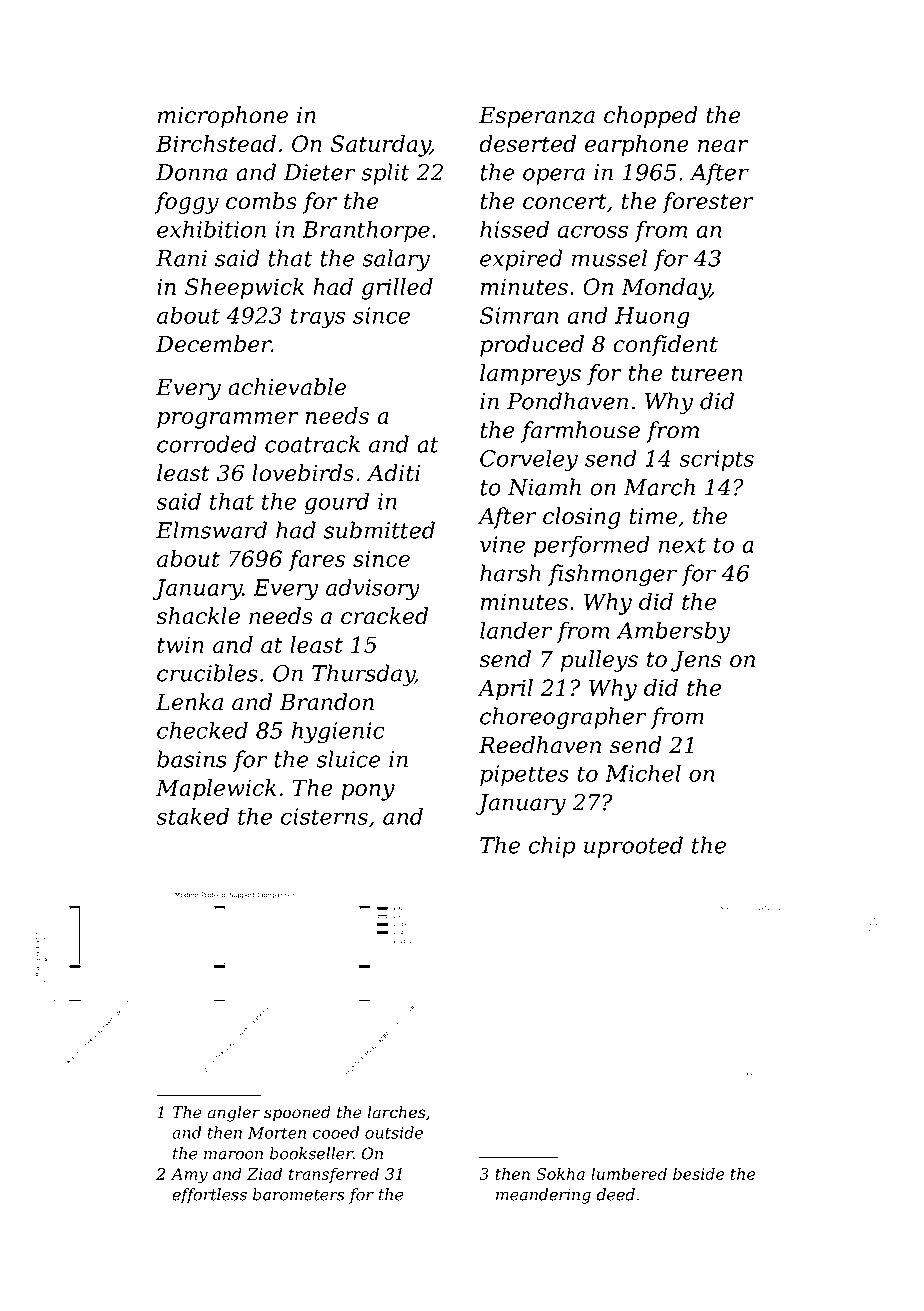 The height and width of the screenshot is (1311, 924). What do you see at coordinates (192, 816) in the screenshot?
I see `staked` at bounding box center [192, 816].
